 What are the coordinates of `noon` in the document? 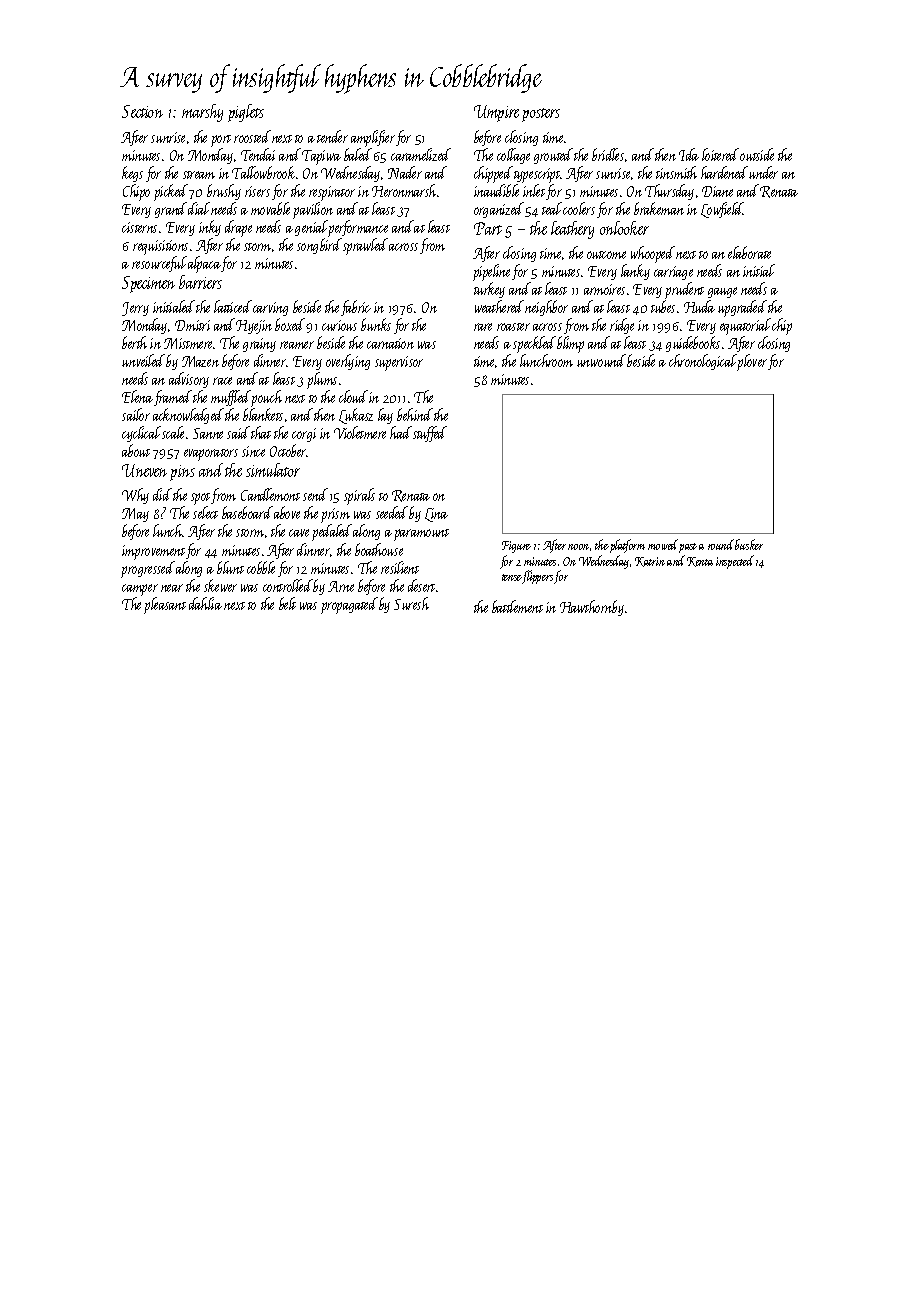 It's located at (578, 547).
